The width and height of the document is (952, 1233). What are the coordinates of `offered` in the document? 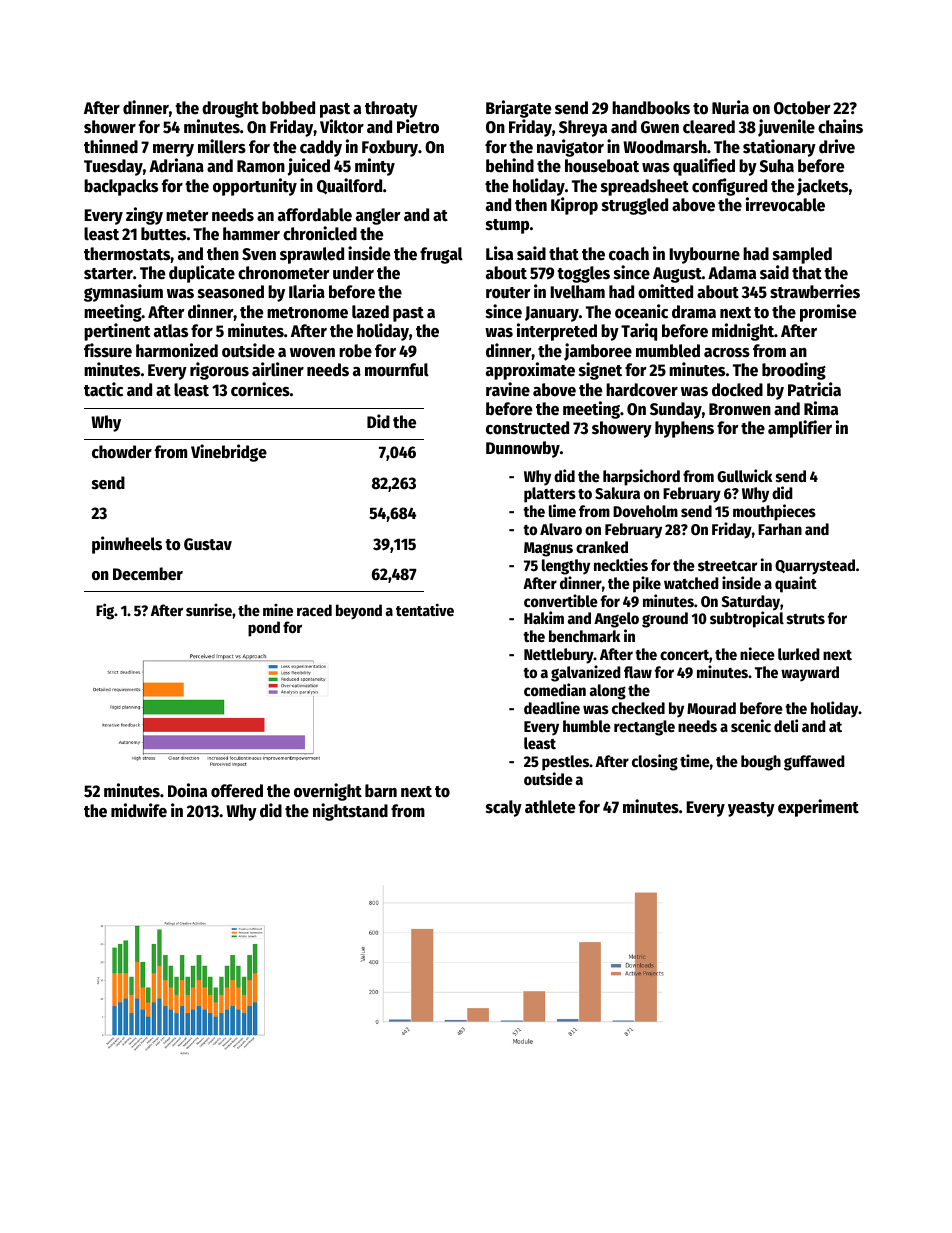 It's located at (237, 791).
